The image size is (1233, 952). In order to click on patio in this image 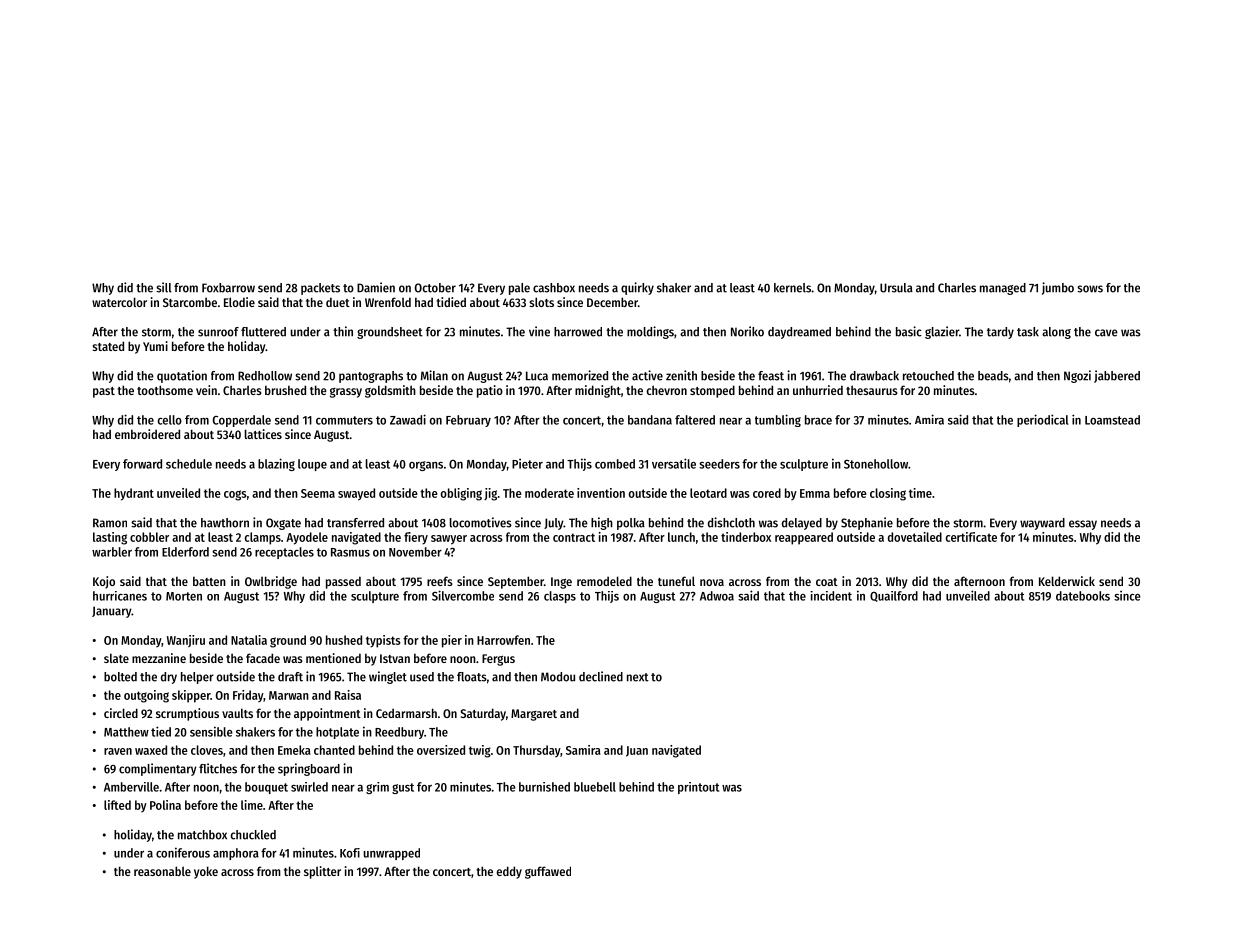, I will do `click(490, 391)`.
